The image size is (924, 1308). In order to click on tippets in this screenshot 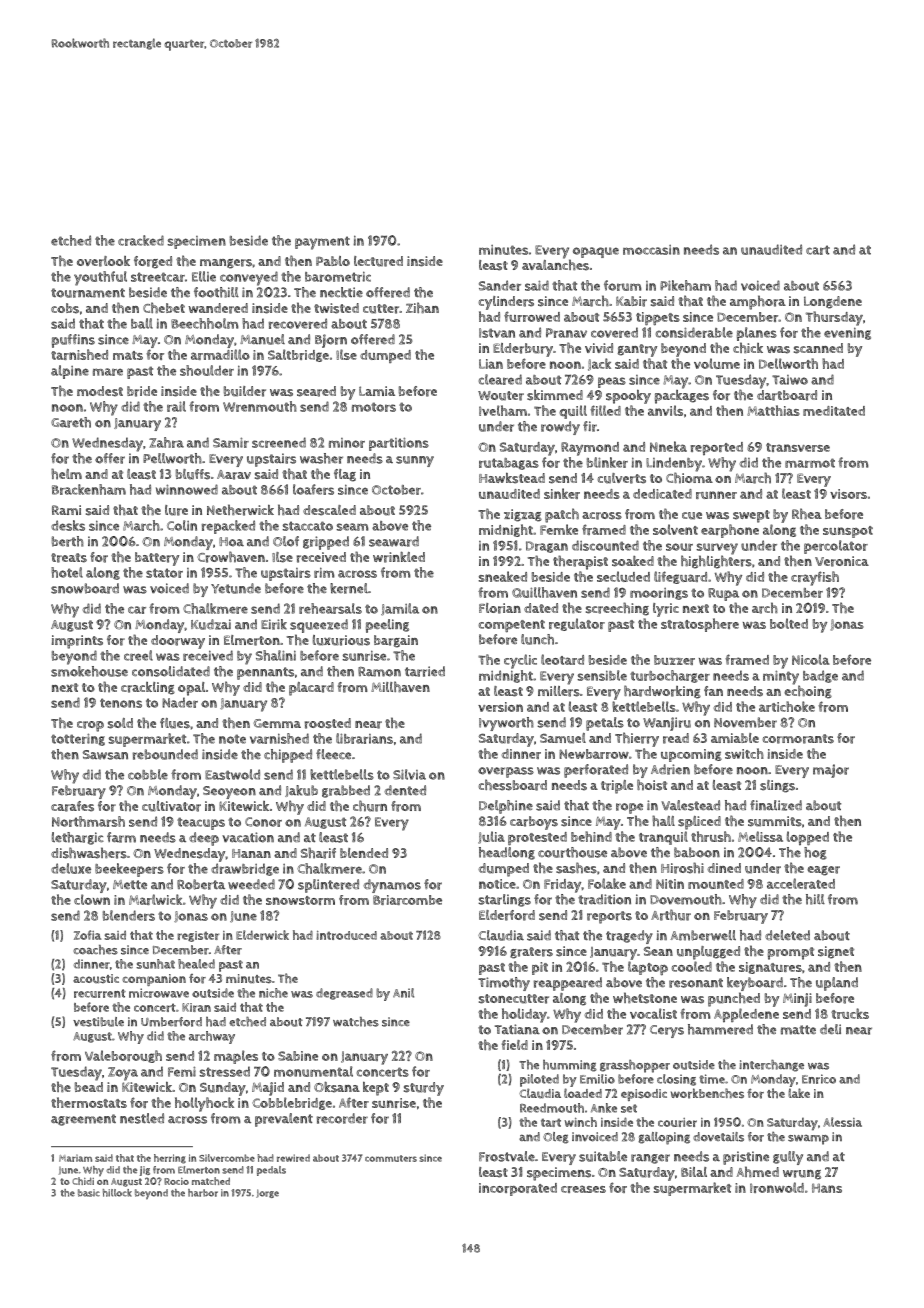, I will do `click(658, 318)`.
